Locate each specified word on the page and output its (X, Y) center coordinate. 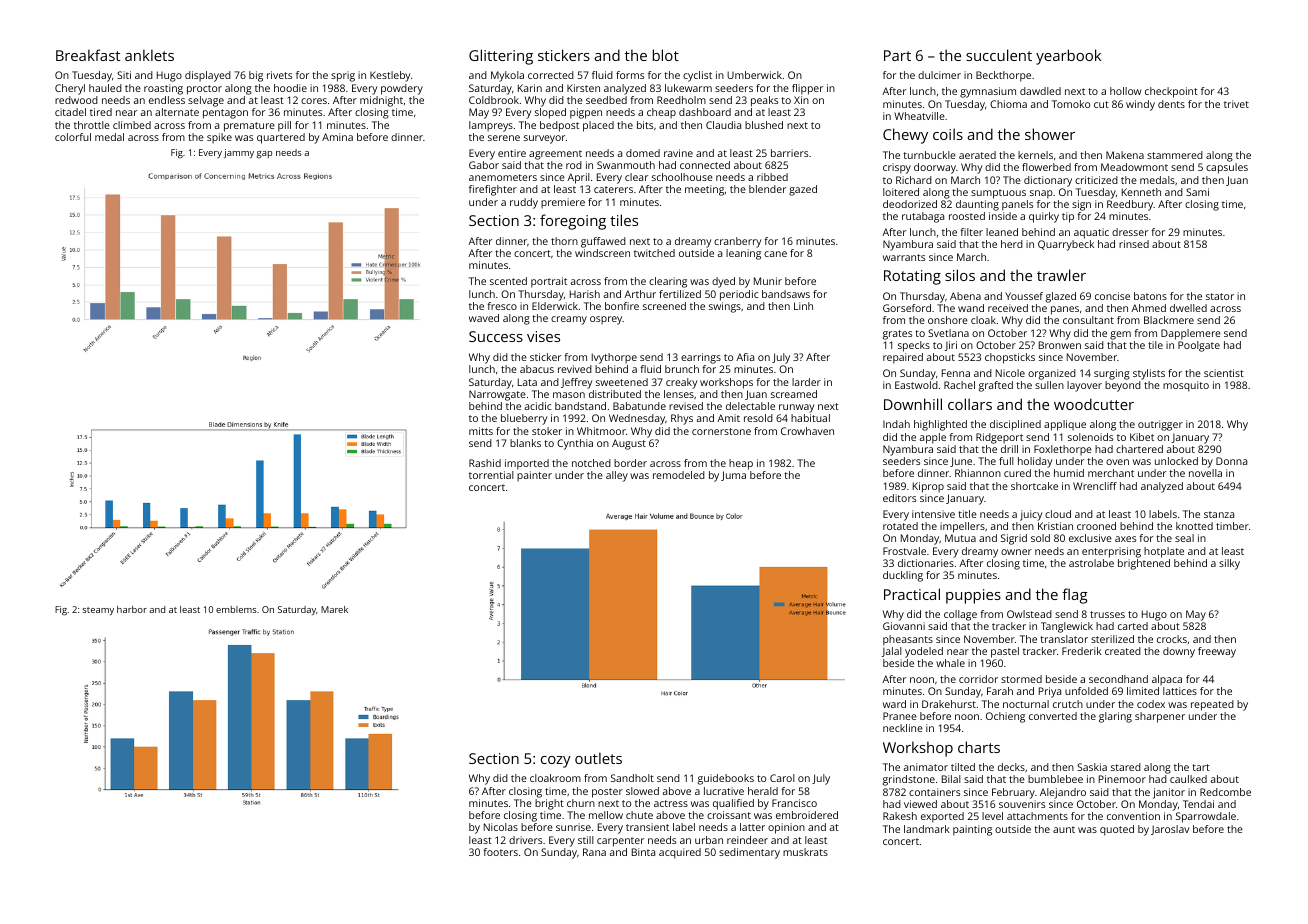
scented (508, 281)
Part (897, 55)
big (256, 76)
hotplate (1164, 552)
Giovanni (904, 626)
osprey (606, 320)
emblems (236, 609)
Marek (334, 609)
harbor (132, 609)
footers (500, 852)
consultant (1088, 320)
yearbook (1068, 57)
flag (1075, 596)
